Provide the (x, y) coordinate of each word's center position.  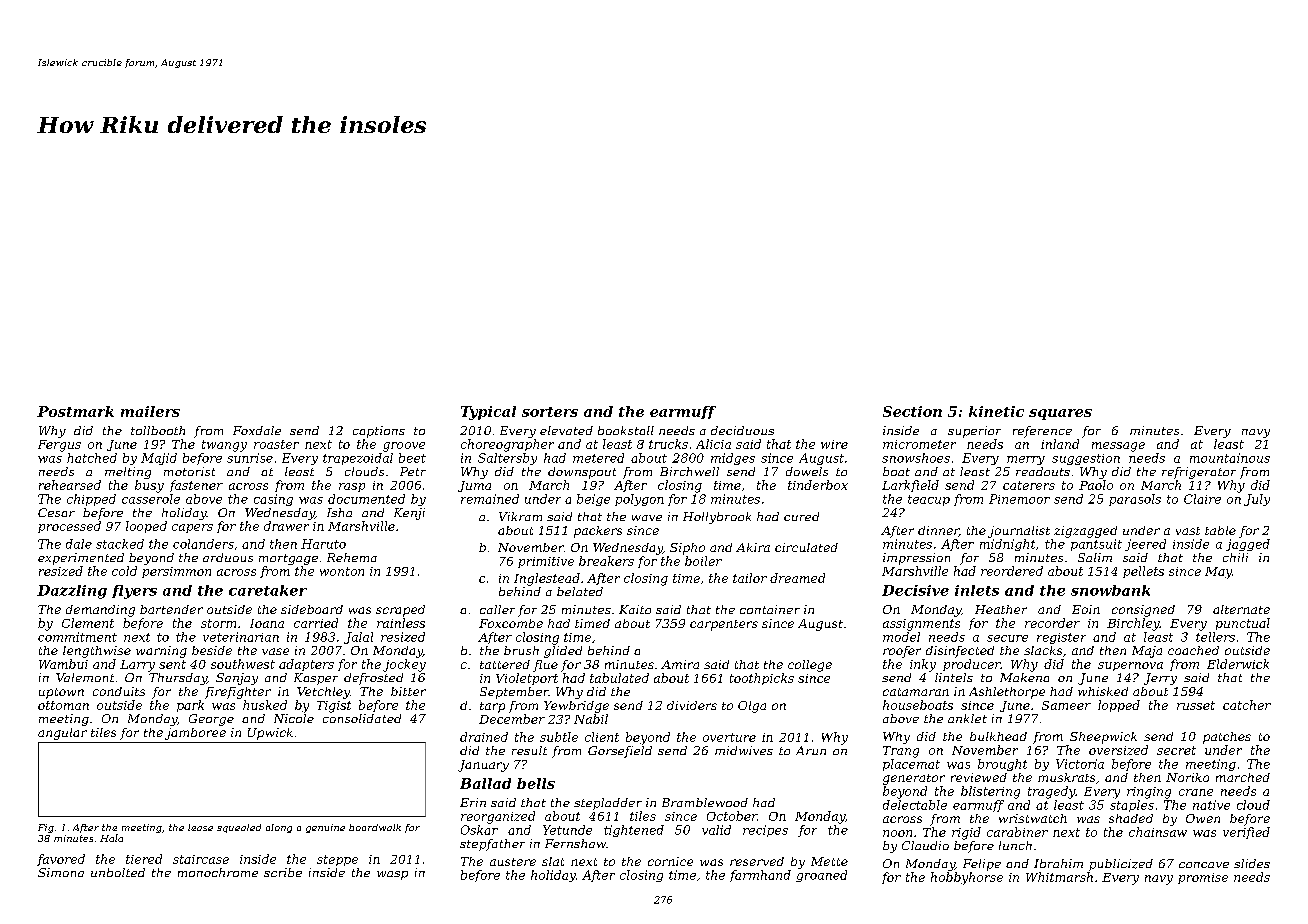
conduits (119, 691)
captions (379, 432)
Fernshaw (575, 843)
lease (200, 827)
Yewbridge (576, 707)
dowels (807, 471)
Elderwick (1238, 664)
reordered (1012, 571)
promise (1203, 878)
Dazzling (72, 592)
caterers (1029, 485)
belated (580, 591)
